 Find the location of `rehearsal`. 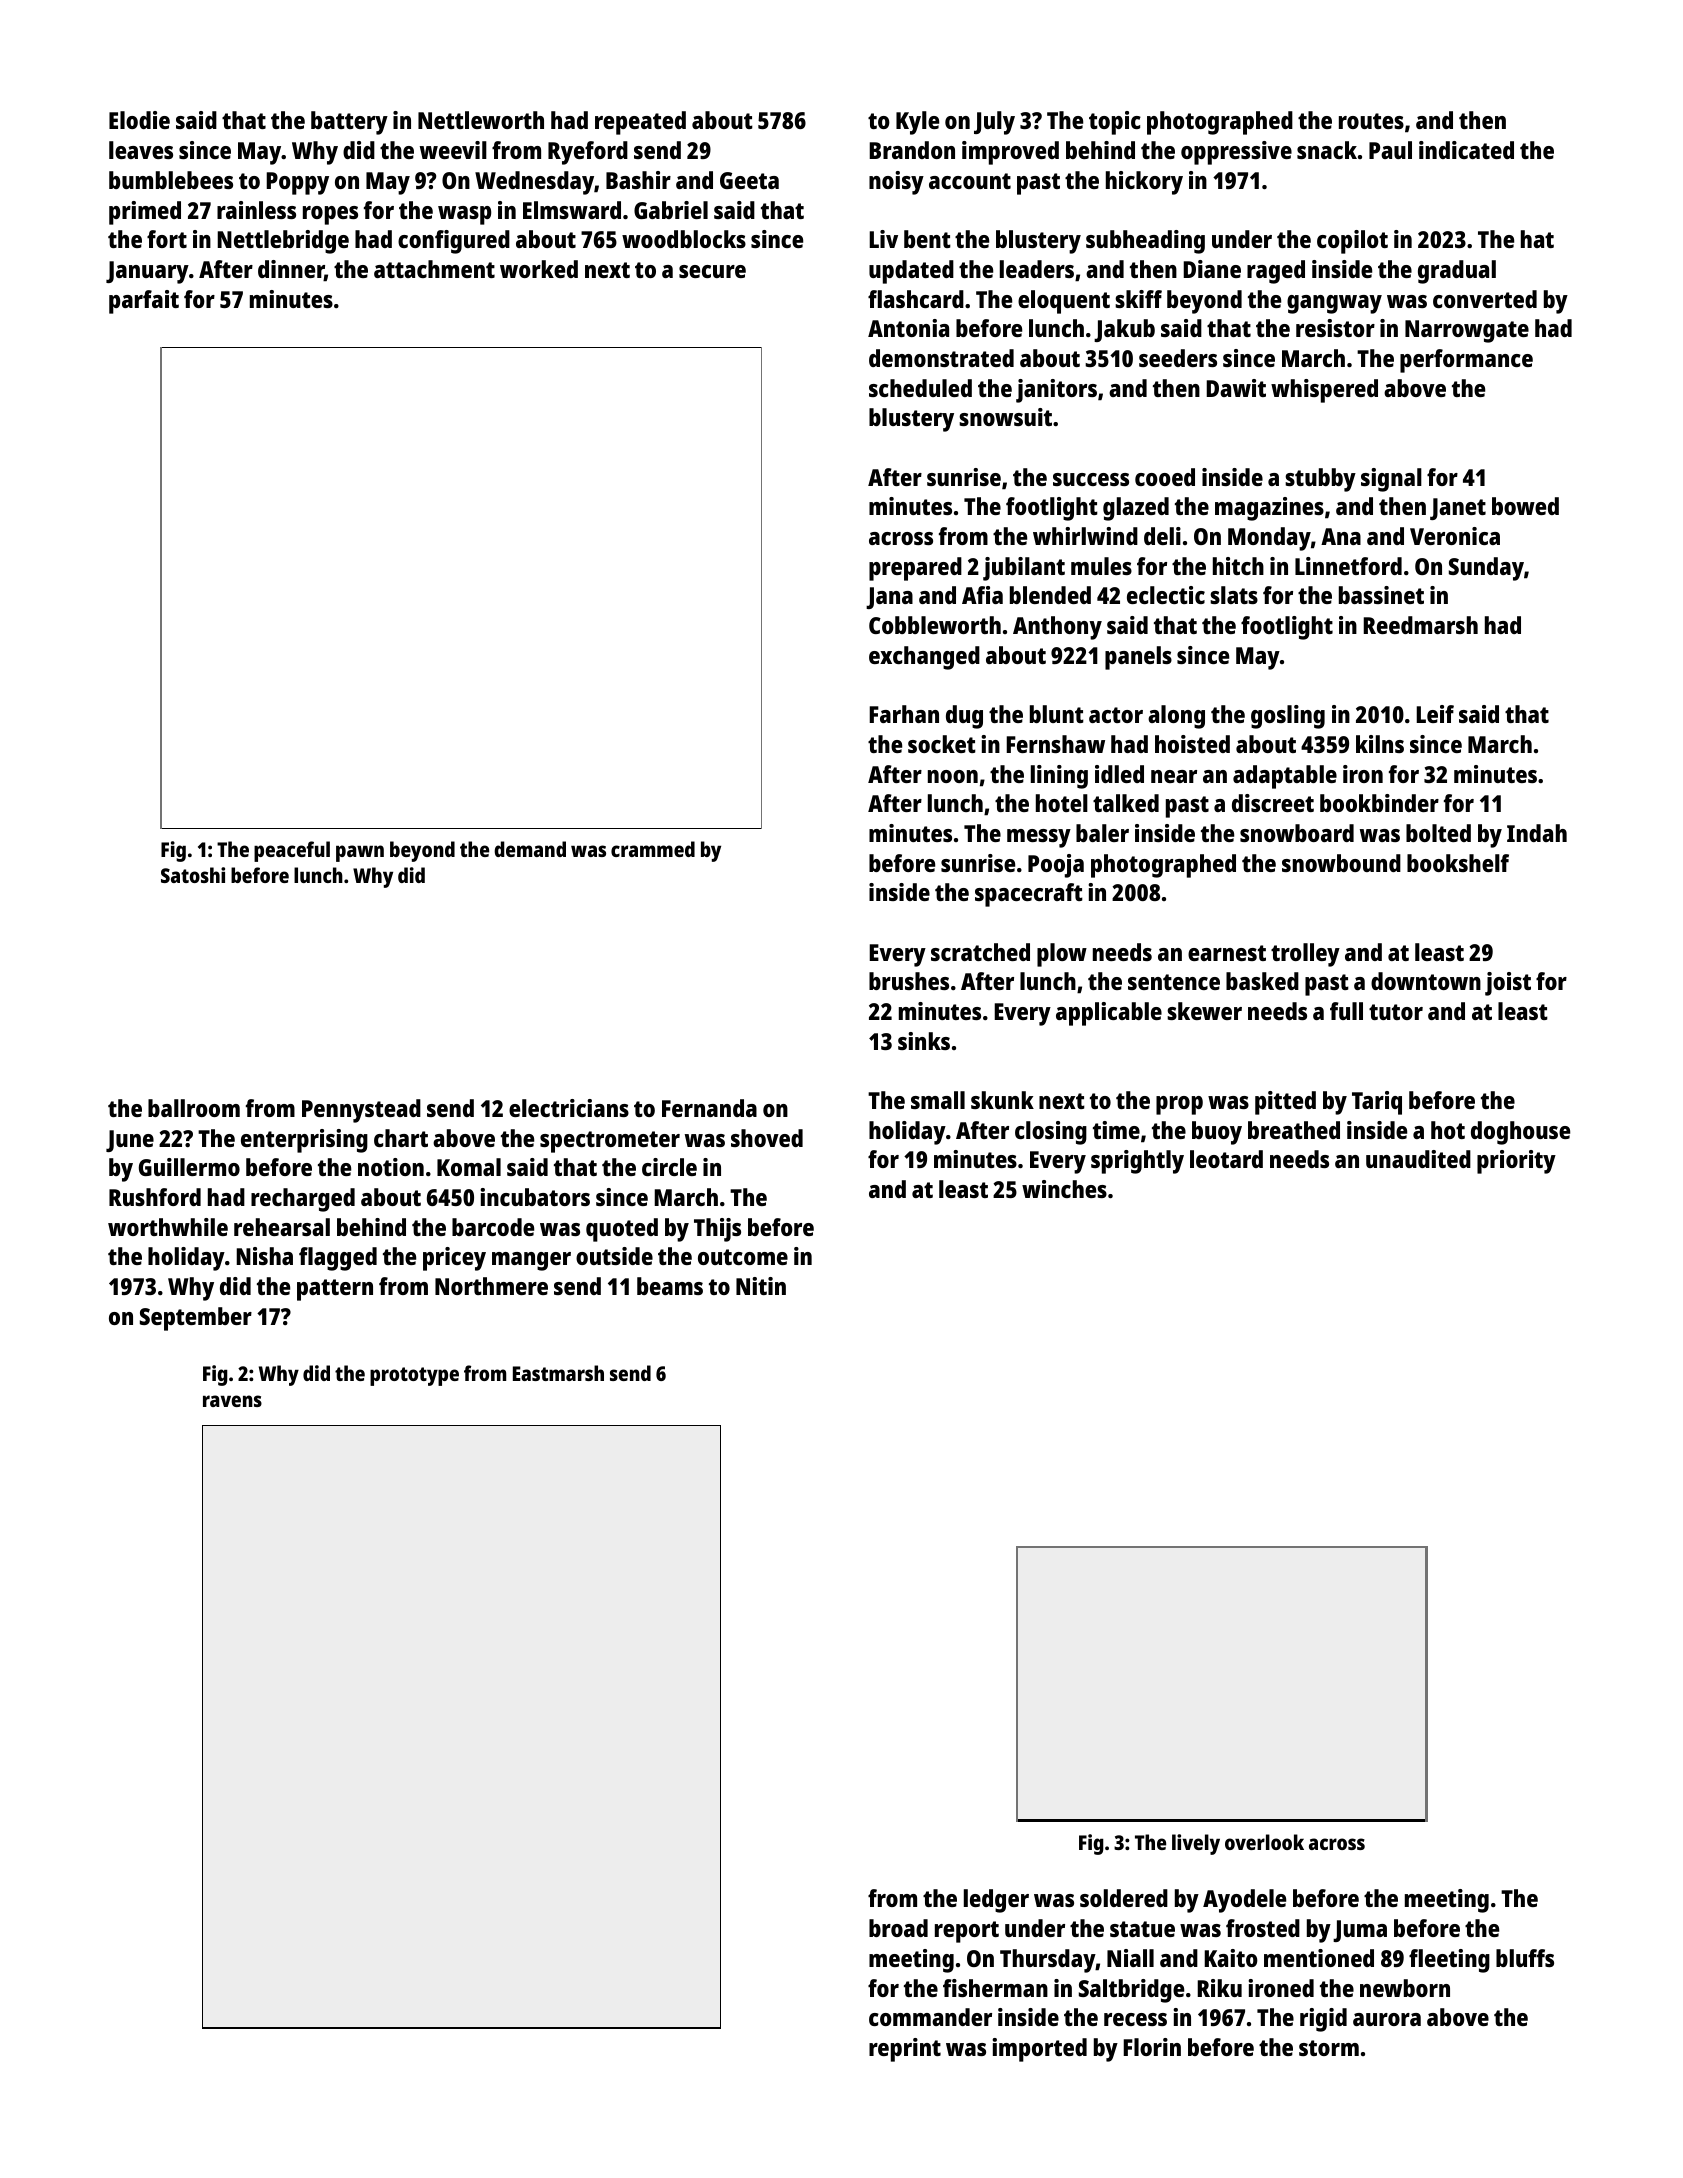

rehearsal is located at coordinates (282, 1227).
